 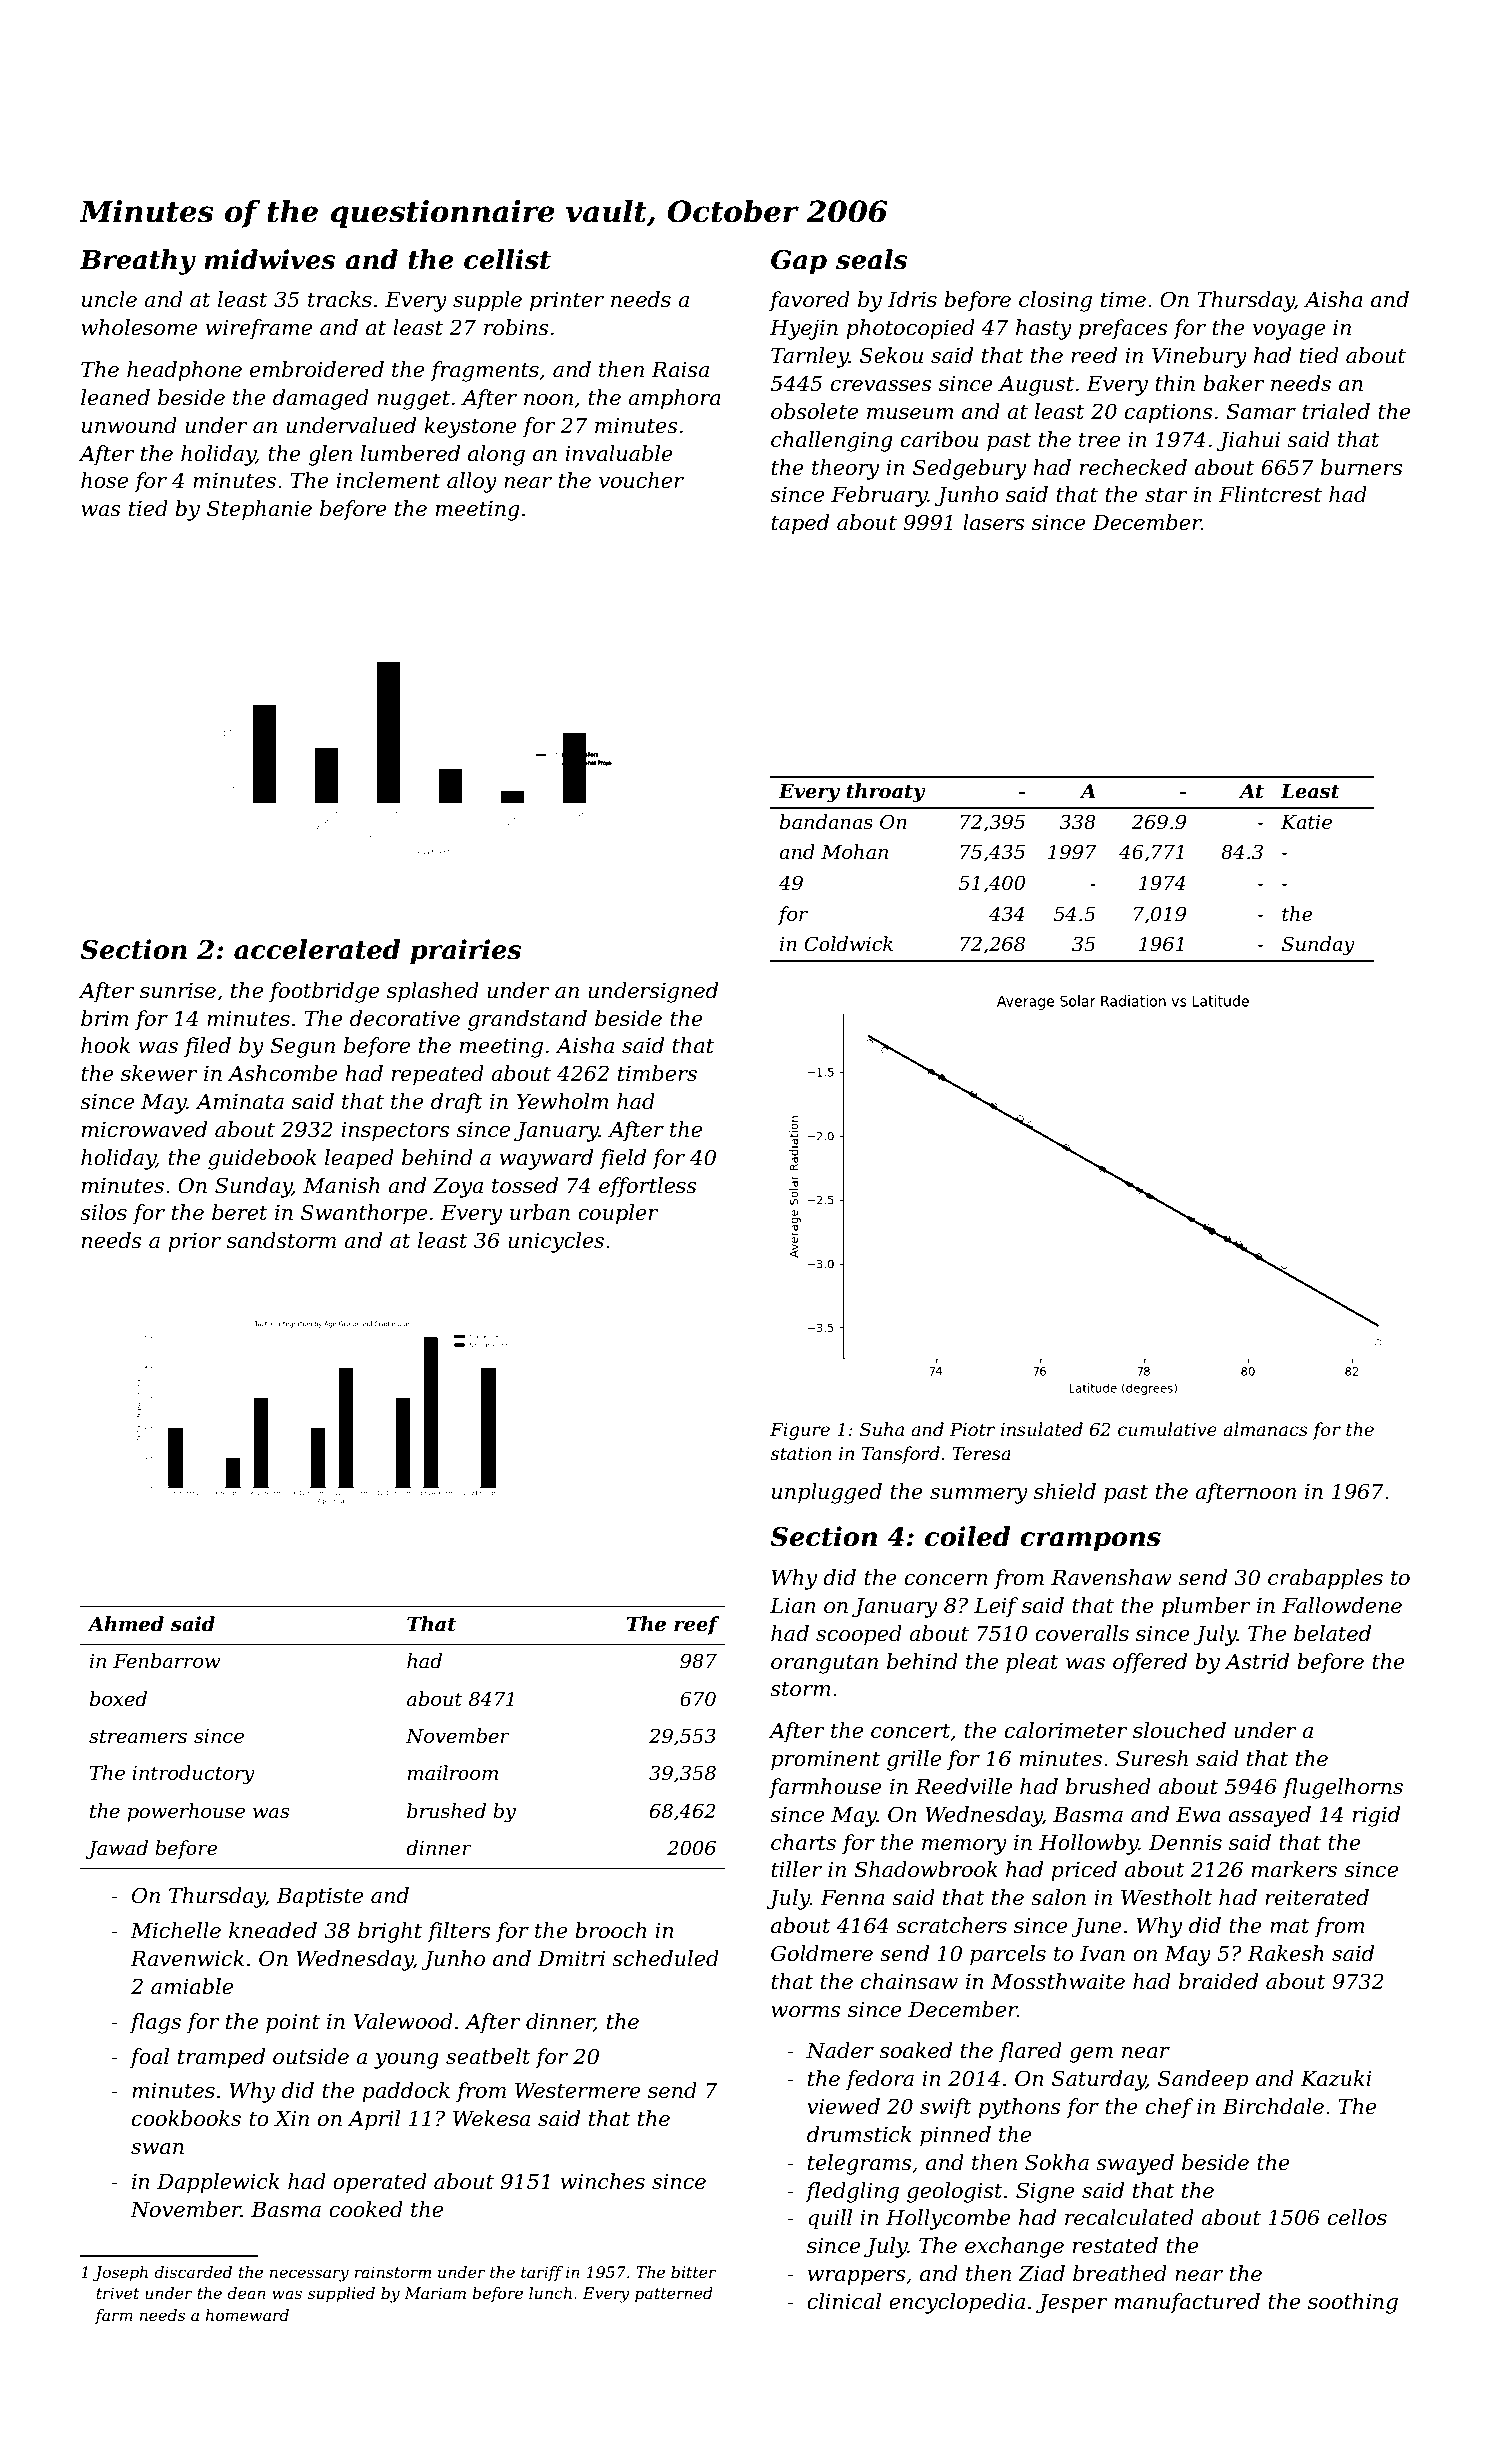 I want to click on time, so click(x=1123, y=300).
